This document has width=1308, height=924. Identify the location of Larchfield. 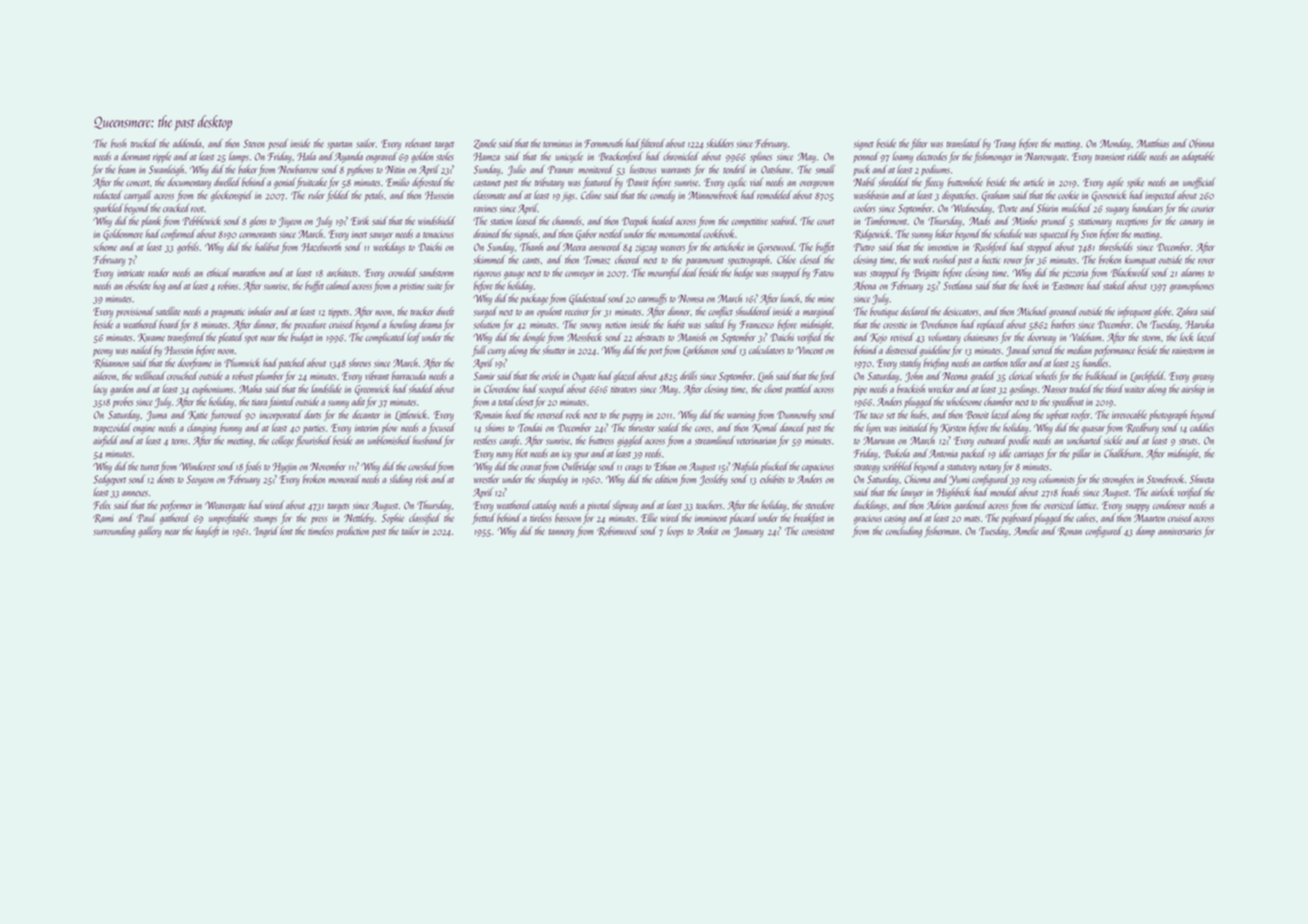
(1147, 376).
